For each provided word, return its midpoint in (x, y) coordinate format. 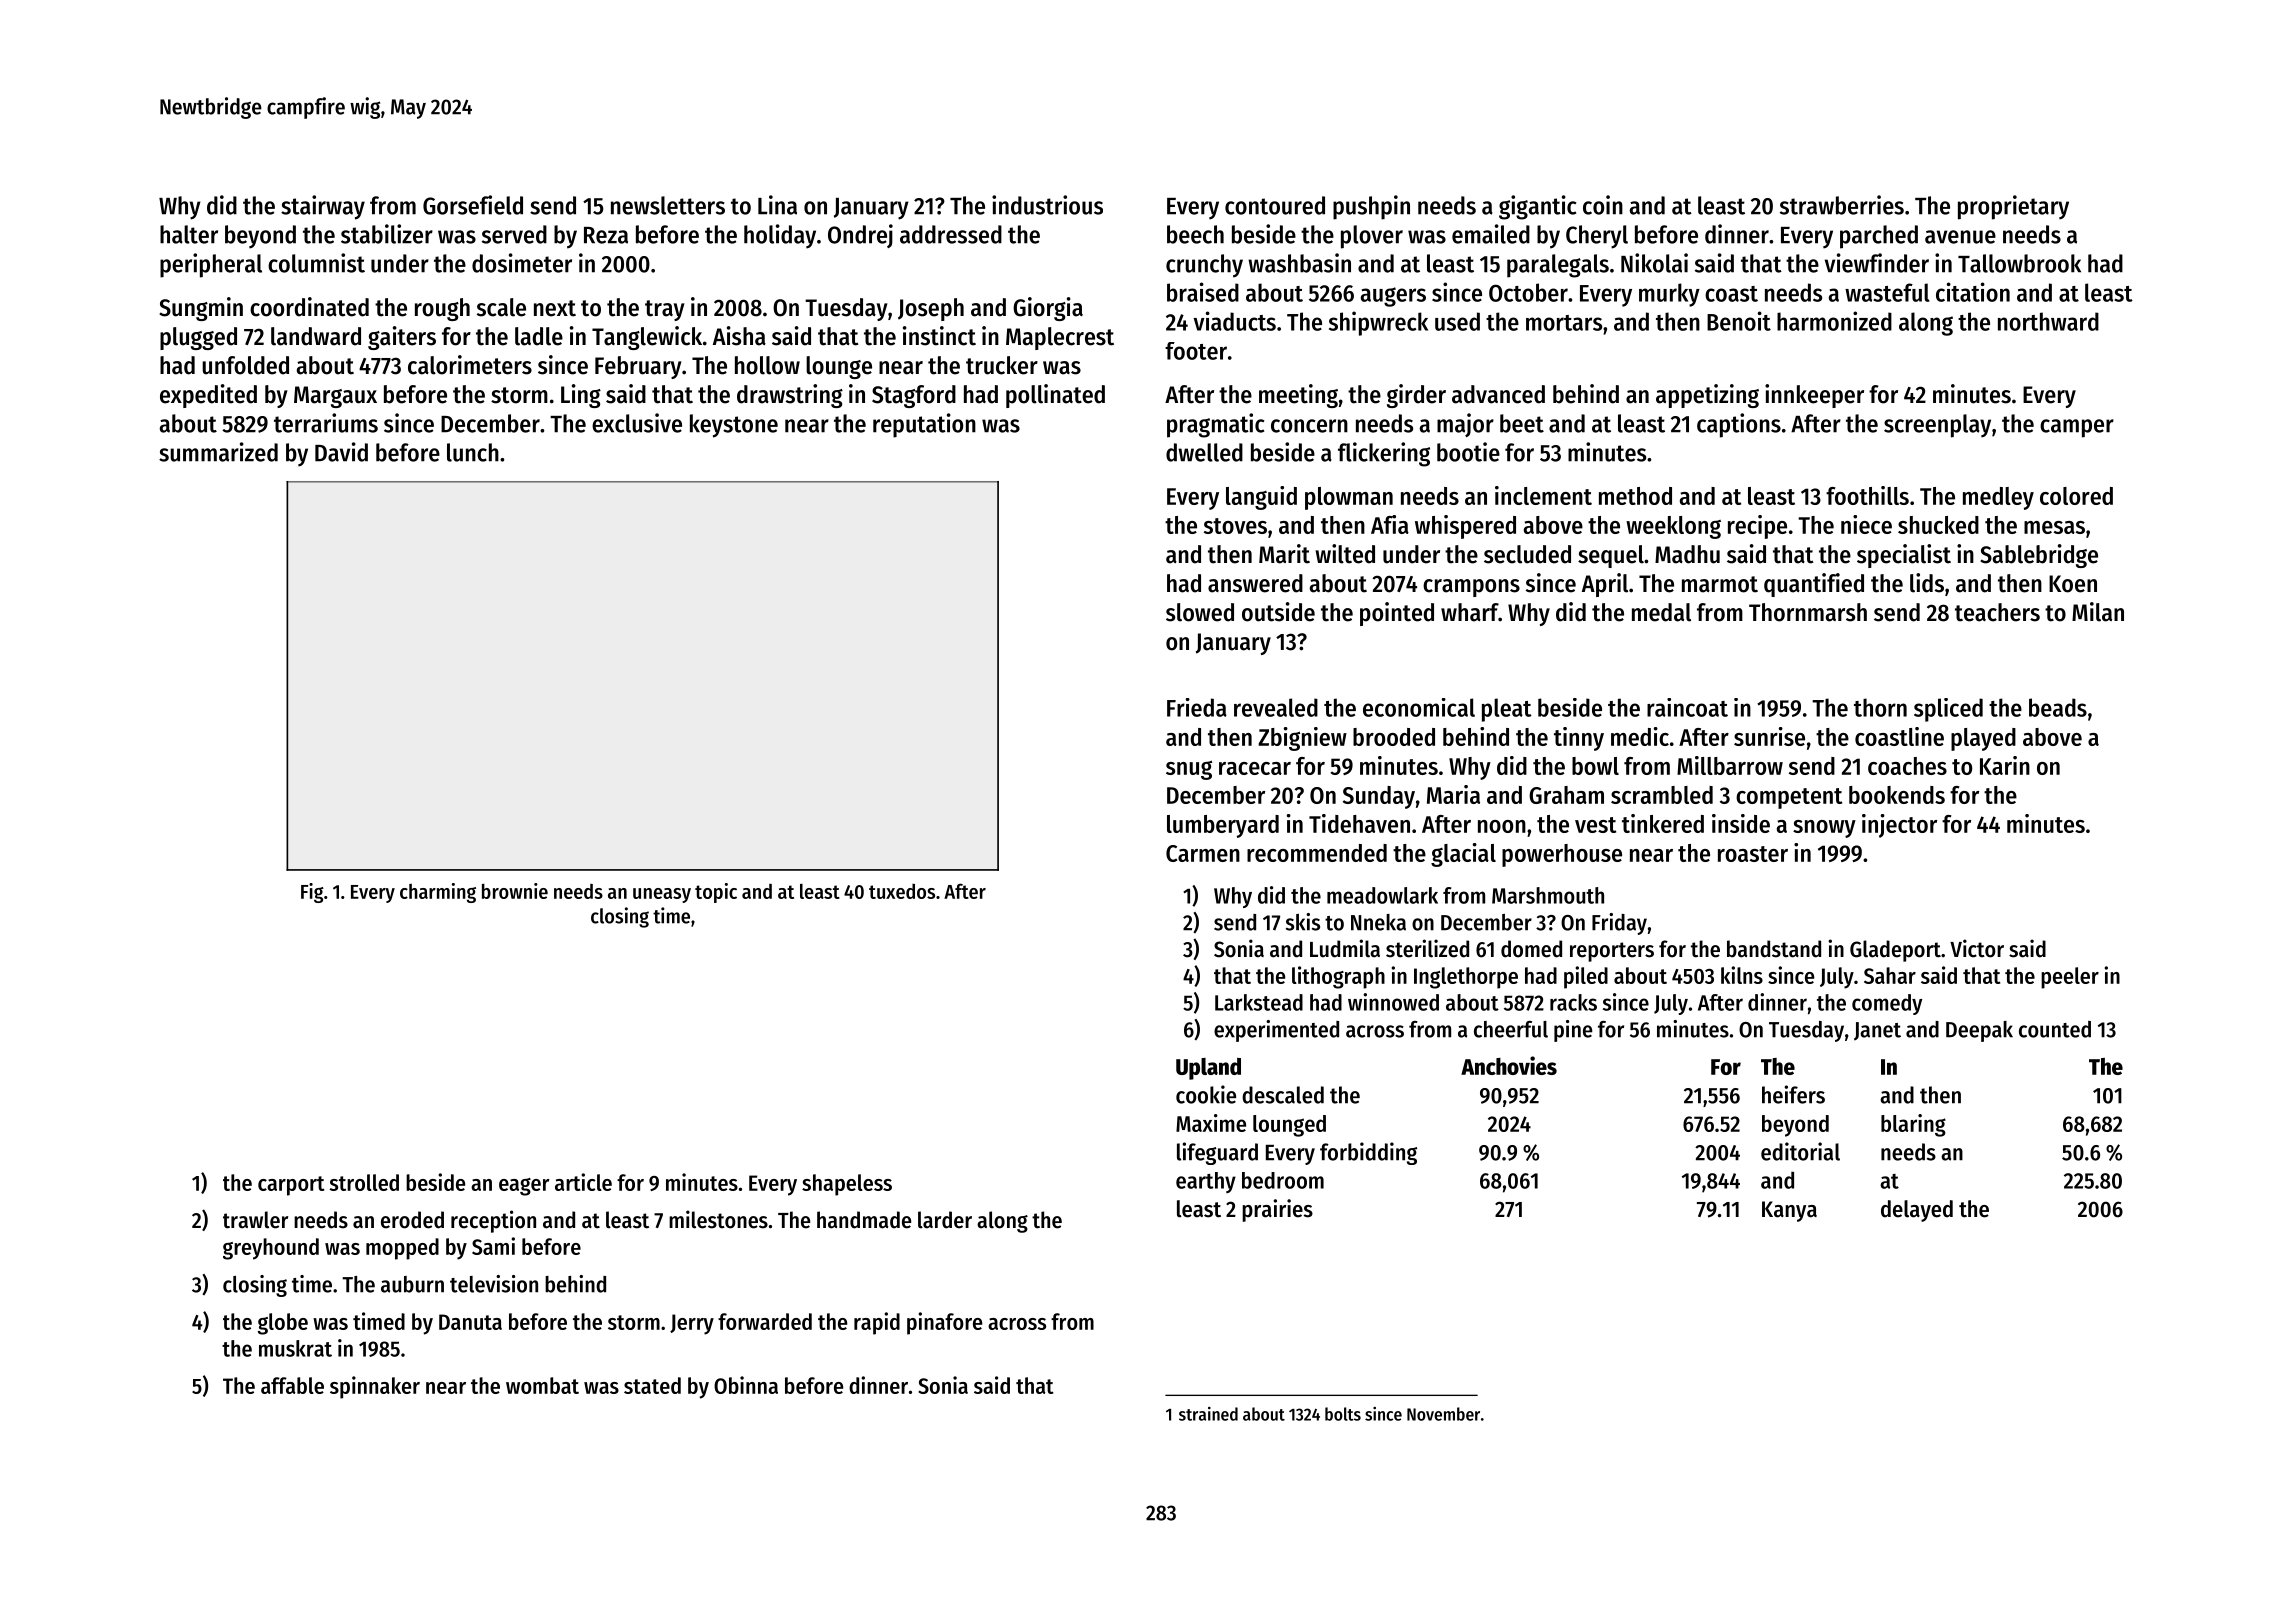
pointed (1397, 614)
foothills (1867, 495)
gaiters (402, 338)
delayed (1917, 1211)
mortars (1564, 323)
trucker (1002, 365)
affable (292, 1385)
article (583, 1182)
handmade (864, 1220)
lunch (473, 452)
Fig (312, 893)
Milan (2098, 612)
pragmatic (1215, 425)
